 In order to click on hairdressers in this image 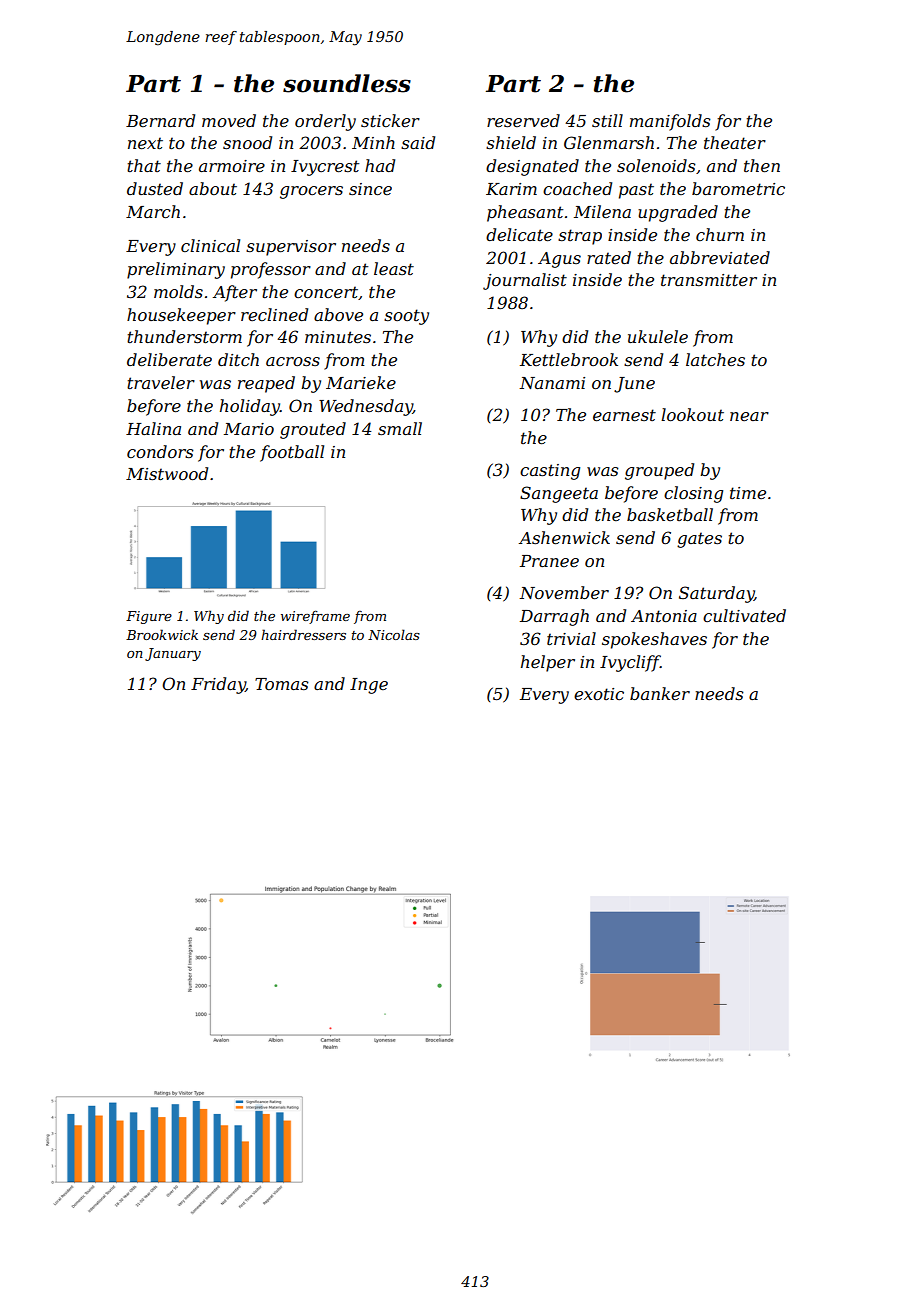, I will do `click(303, 634)`.
